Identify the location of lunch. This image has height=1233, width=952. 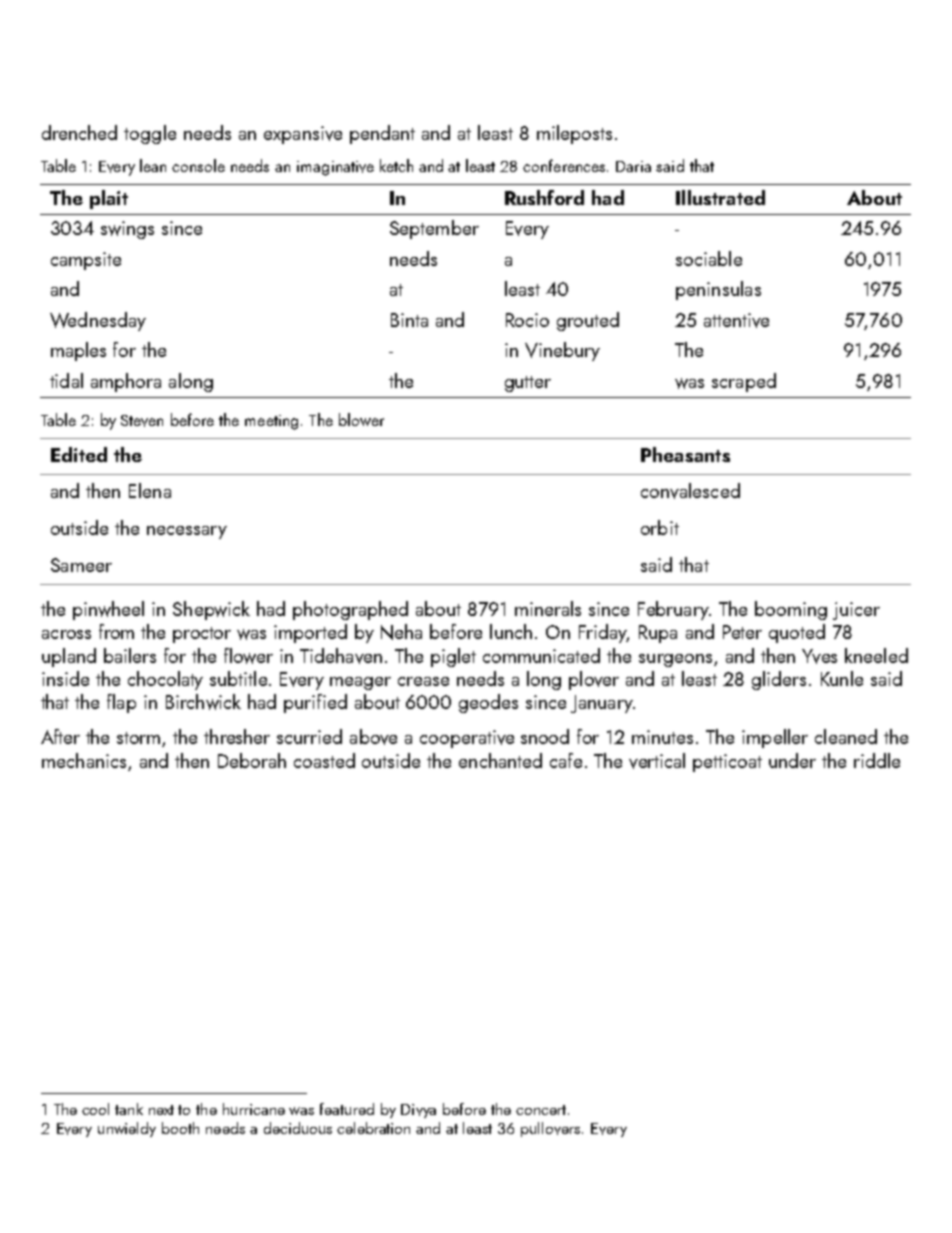
(511, 631).
